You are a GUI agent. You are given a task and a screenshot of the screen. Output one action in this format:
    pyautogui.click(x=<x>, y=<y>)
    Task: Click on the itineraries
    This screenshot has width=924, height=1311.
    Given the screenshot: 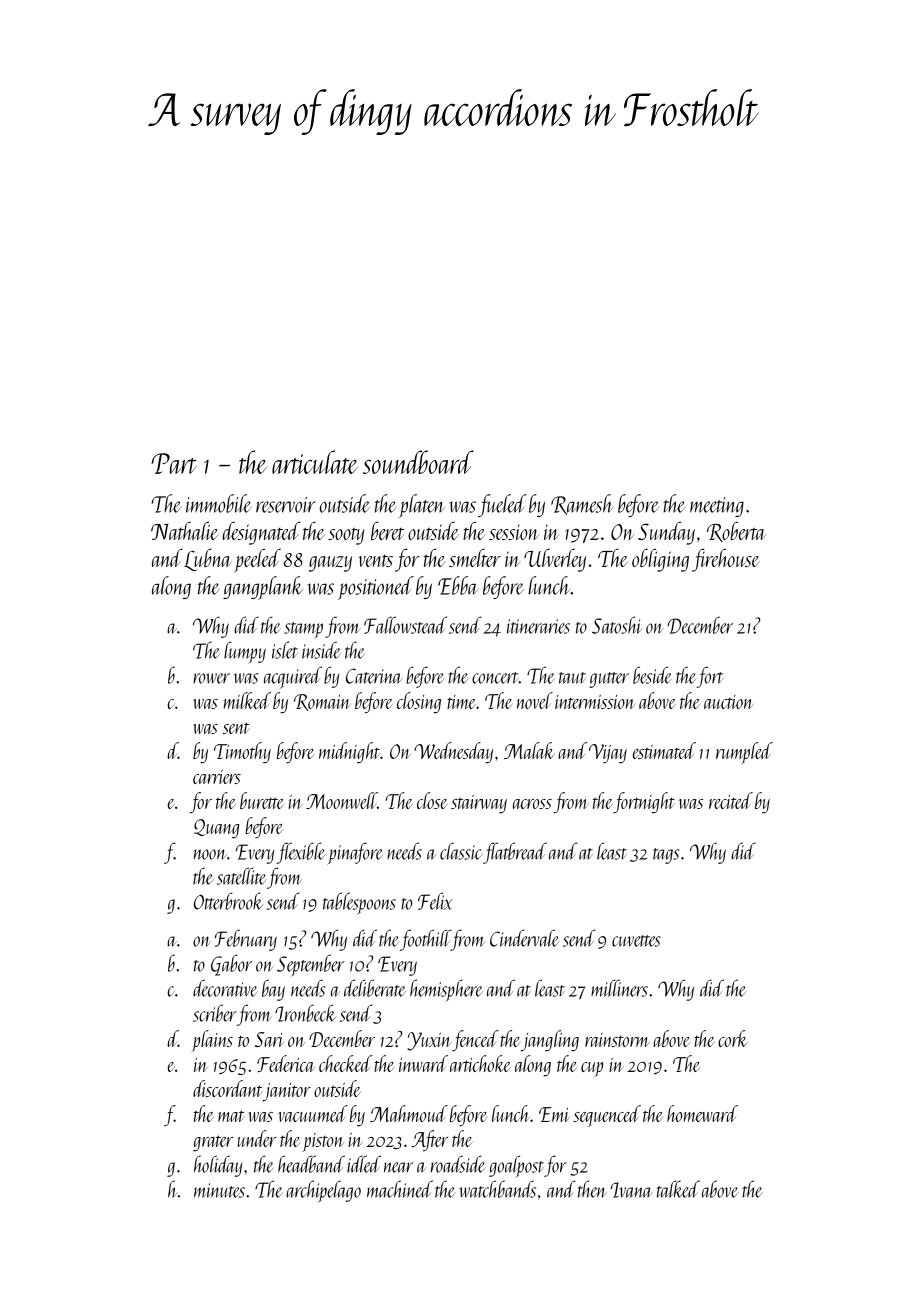 What is the action you would take?
    pyautogui.click(x=538, y=626)
